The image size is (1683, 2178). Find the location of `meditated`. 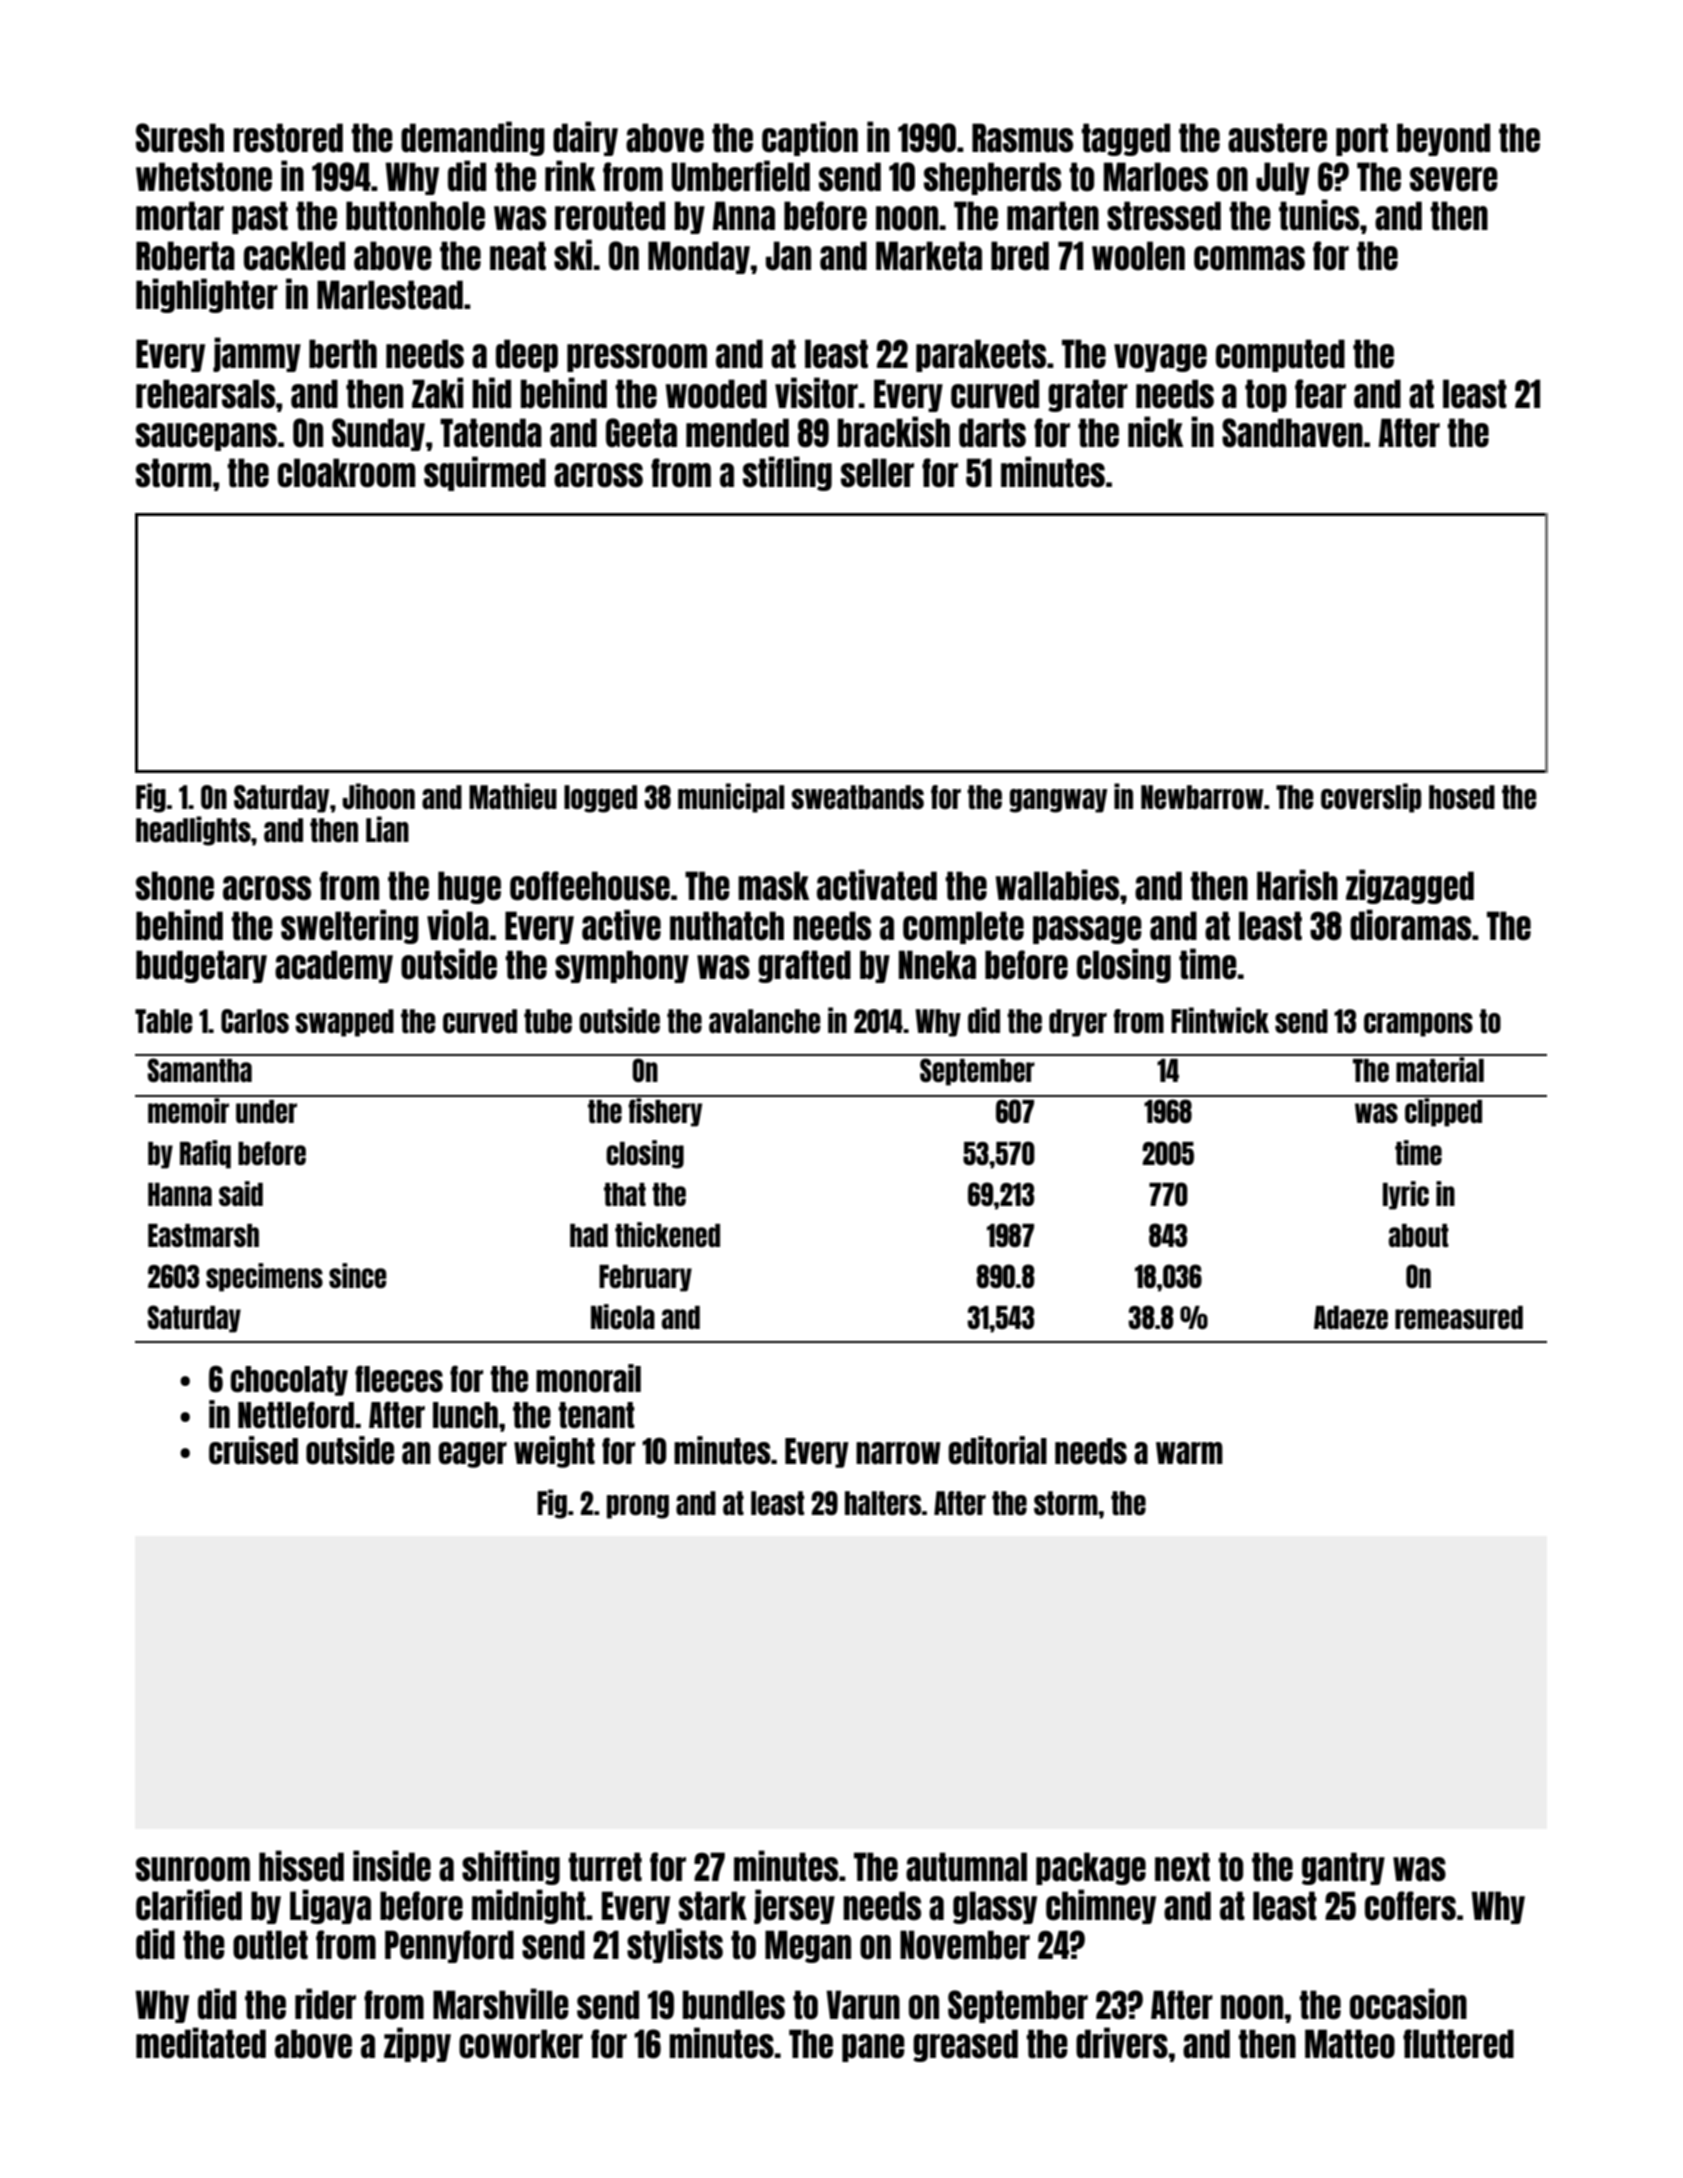

meditated is located at coordinates (201, 2043).
